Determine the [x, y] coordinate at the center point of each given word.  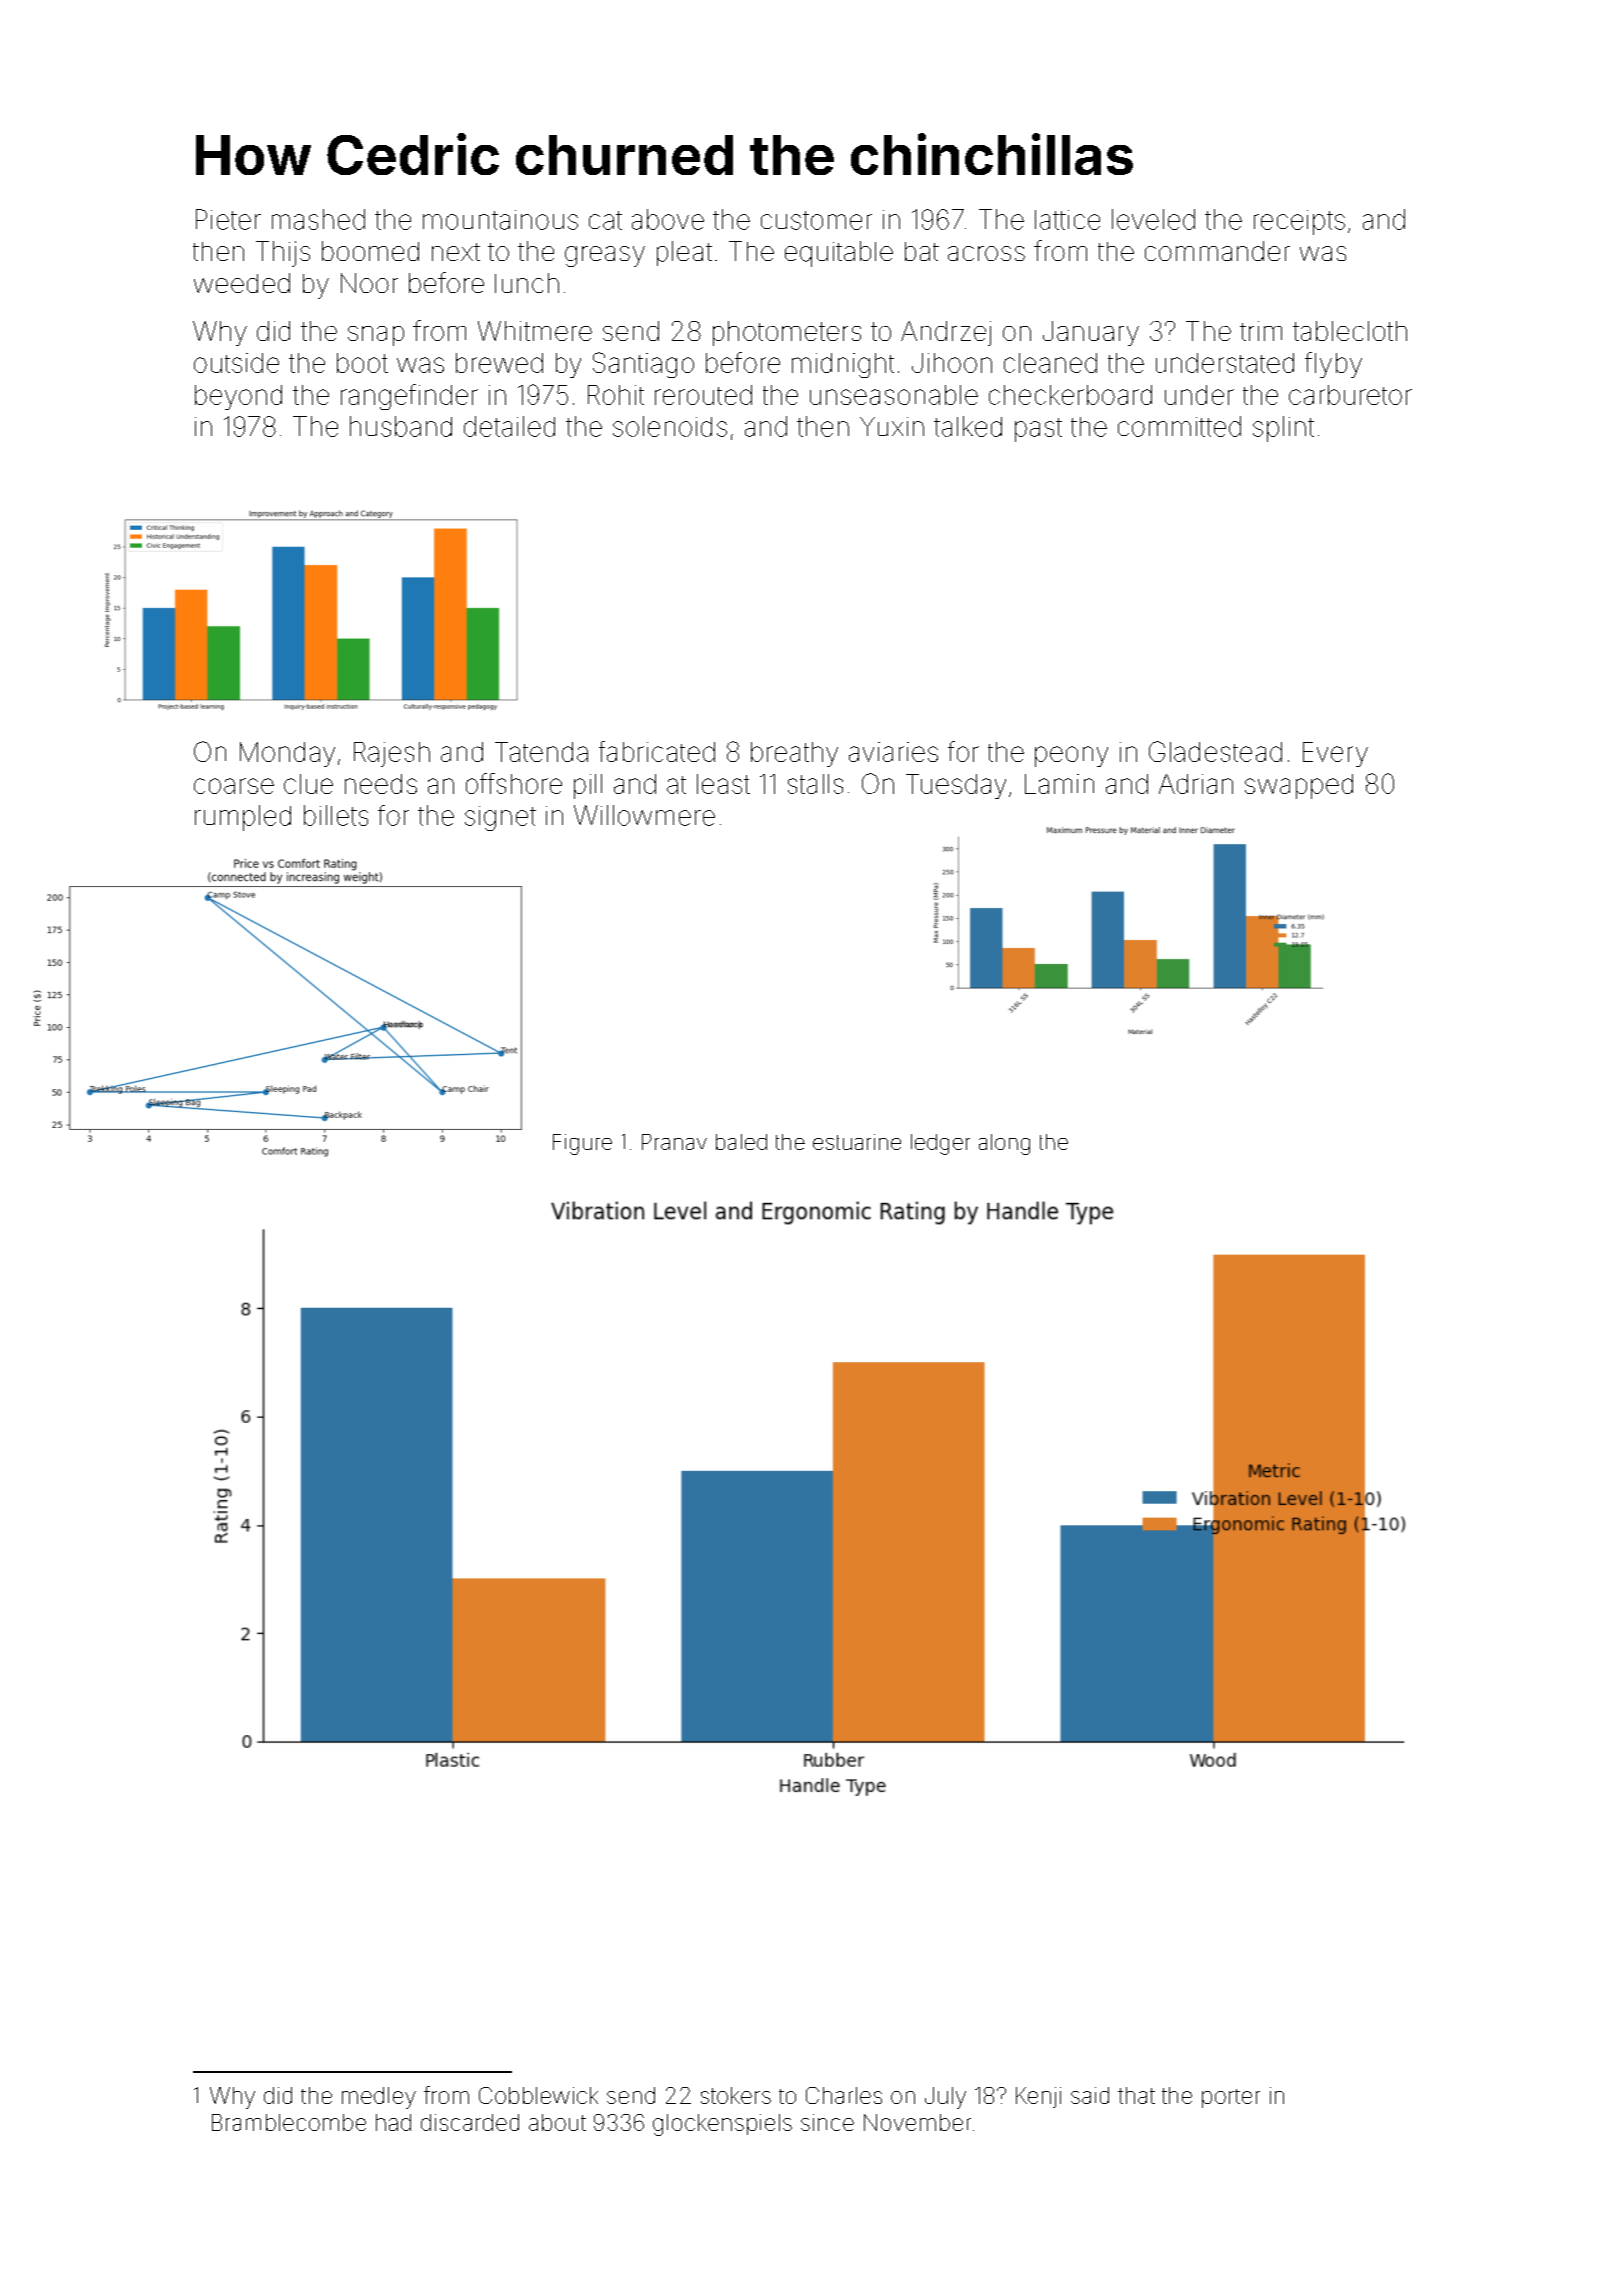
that [1136, 2095]
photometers [787, 333]
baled [741, 1142]
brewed [499, 363]
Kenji [1038, 2097]
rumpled [243, 818]
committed [1179, 426]
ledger [940, 1144]
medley [379, 2098]
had [393, 2122]
